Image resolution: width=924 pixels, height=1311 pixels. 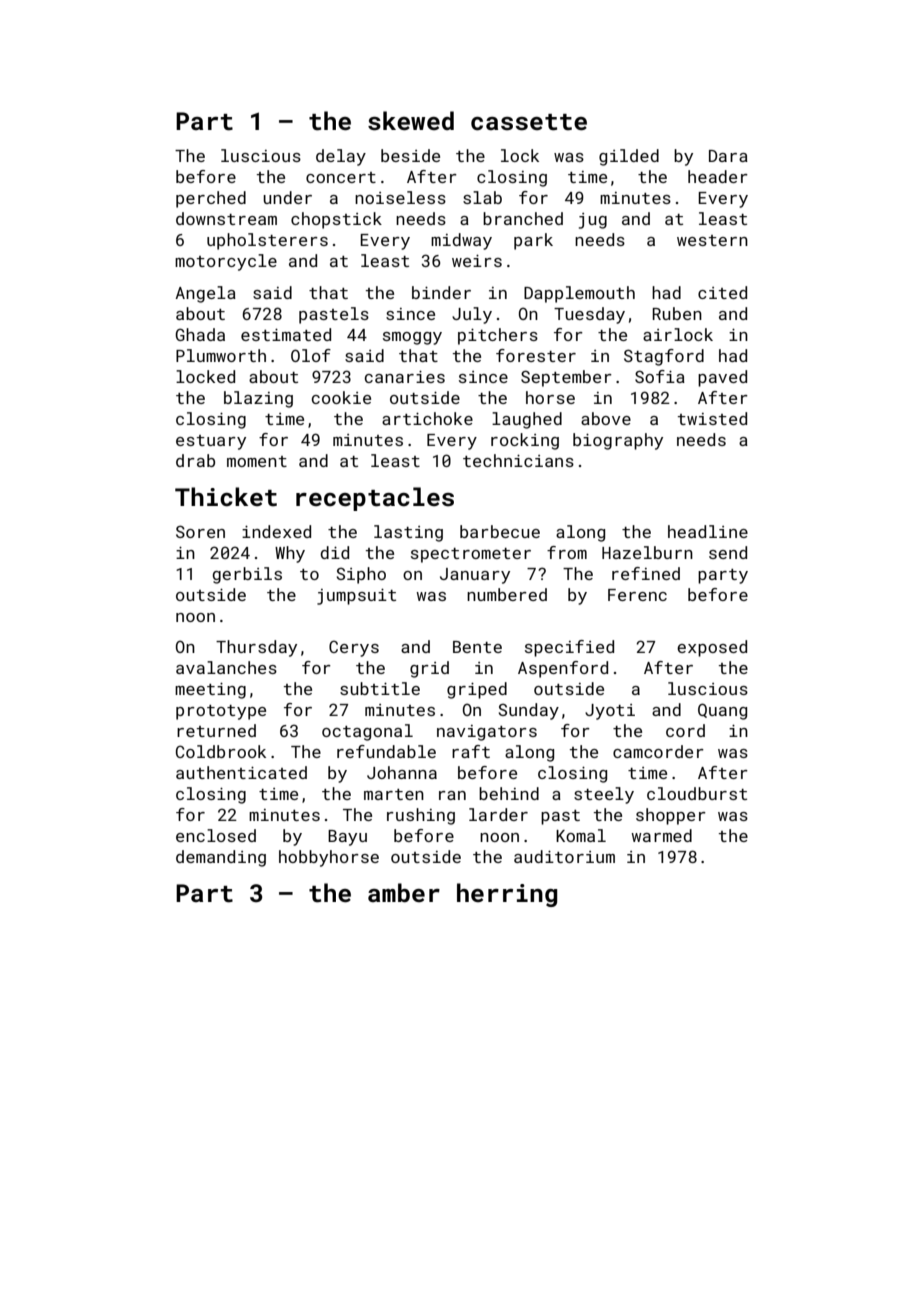 What do you see at coordinates (475, 576) in the screenshot?
I see `January` at bounding box center [475, 576].
